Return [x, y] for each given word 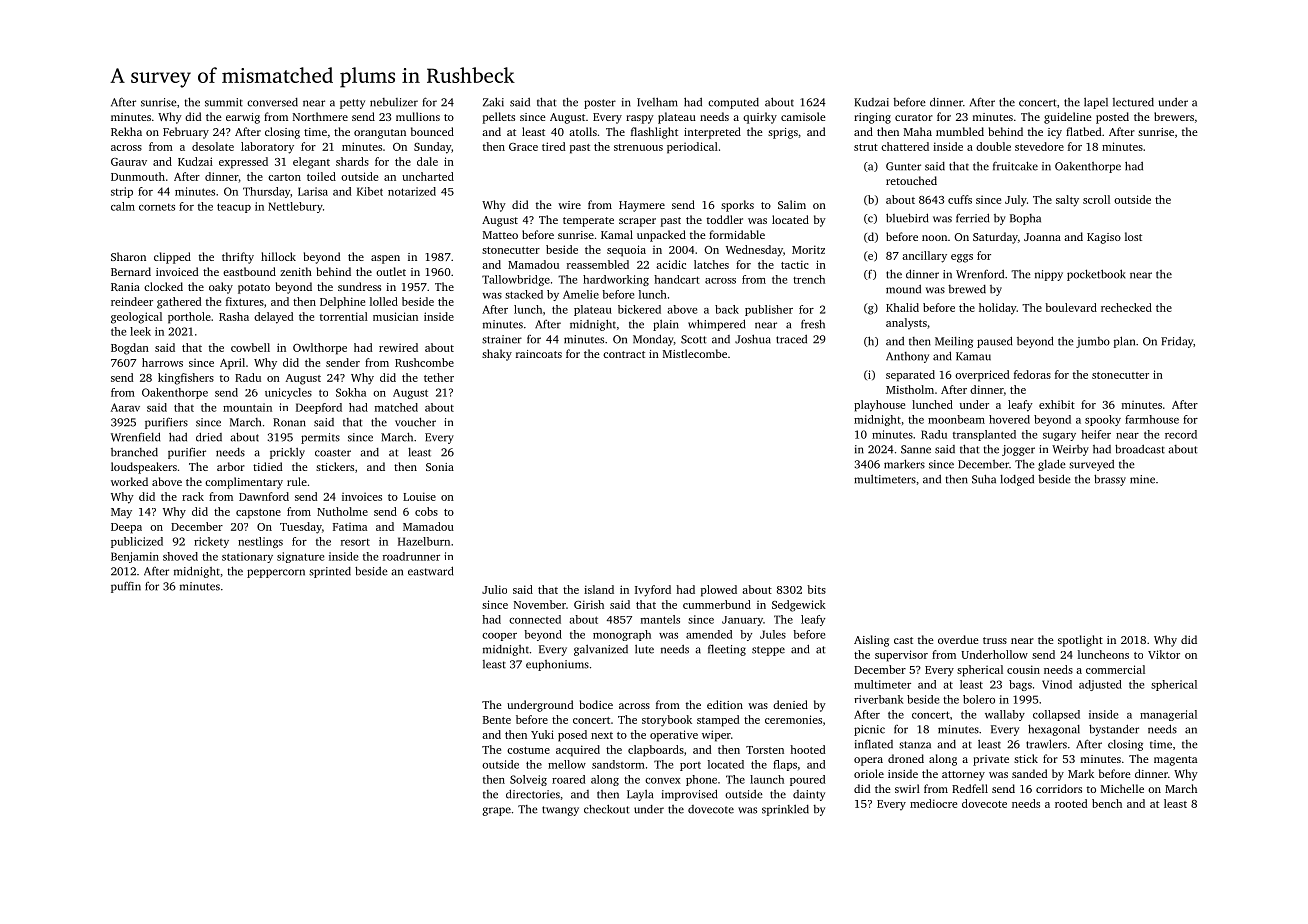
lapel [1096, 103]
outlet [391, 271]
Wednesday [754, 251]
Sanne [916, 449]
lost [1133, 236]
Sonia [440, 467]
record [1181, 434]
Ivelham [657, 102]
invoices [362, 497]
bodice [596, 704]
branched [134, 452]
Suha [984, 479]
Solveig [528, 780]
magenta [1175, 761]
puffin [126, 587]
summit [224, 102]
